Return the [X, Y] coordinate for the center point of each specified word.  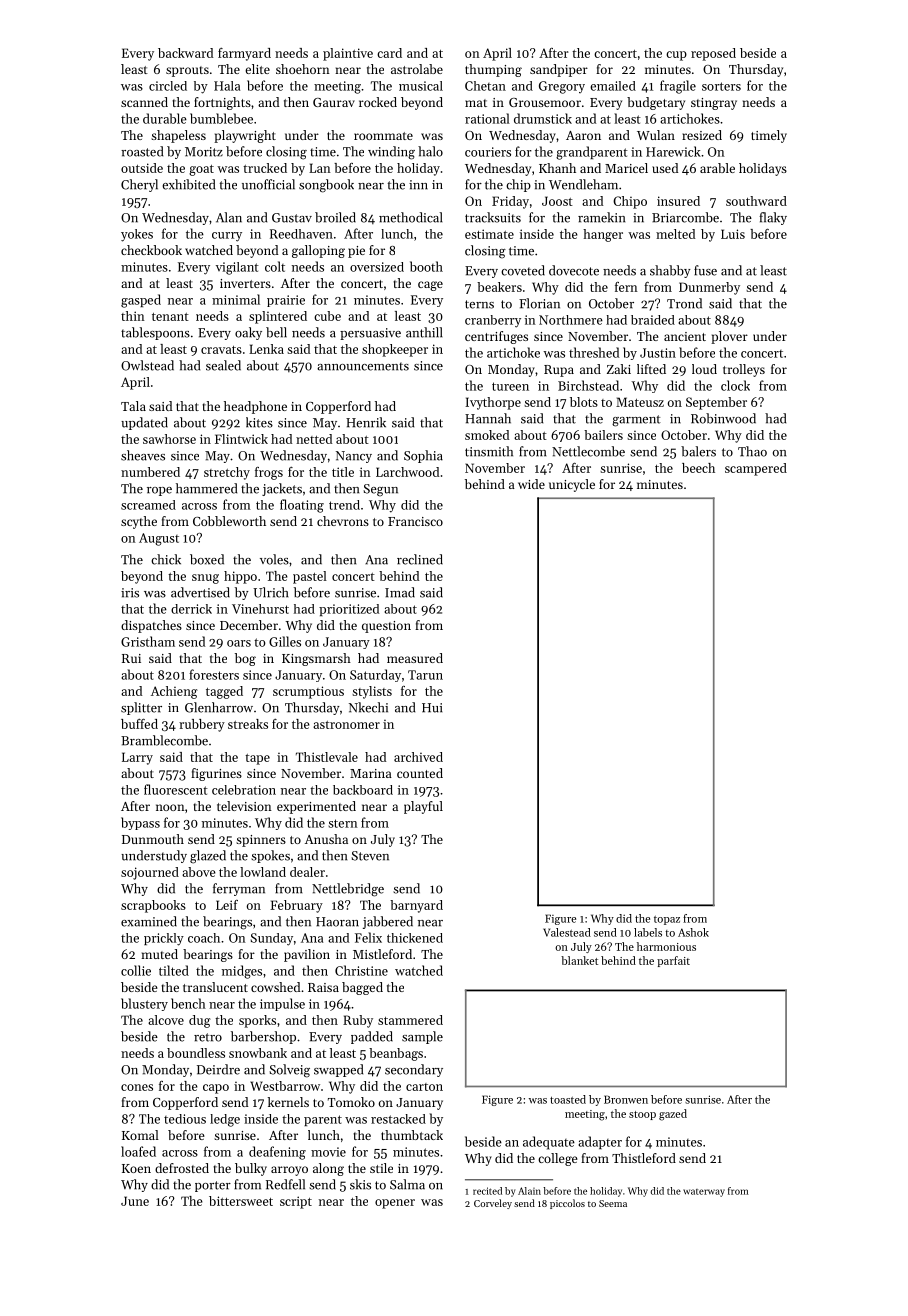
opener [395, 1204]
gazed [673, 1115]
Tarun [425, 675]
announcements [363, 366]
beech [698, 468]
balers [698, 451]
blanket [579, 960]
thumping [493, 70]
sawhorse [169, 439]
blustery [144, 1004]
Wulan [656, 135]
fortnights [222, 103]
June [135, 1201]
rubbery [202, 725]
